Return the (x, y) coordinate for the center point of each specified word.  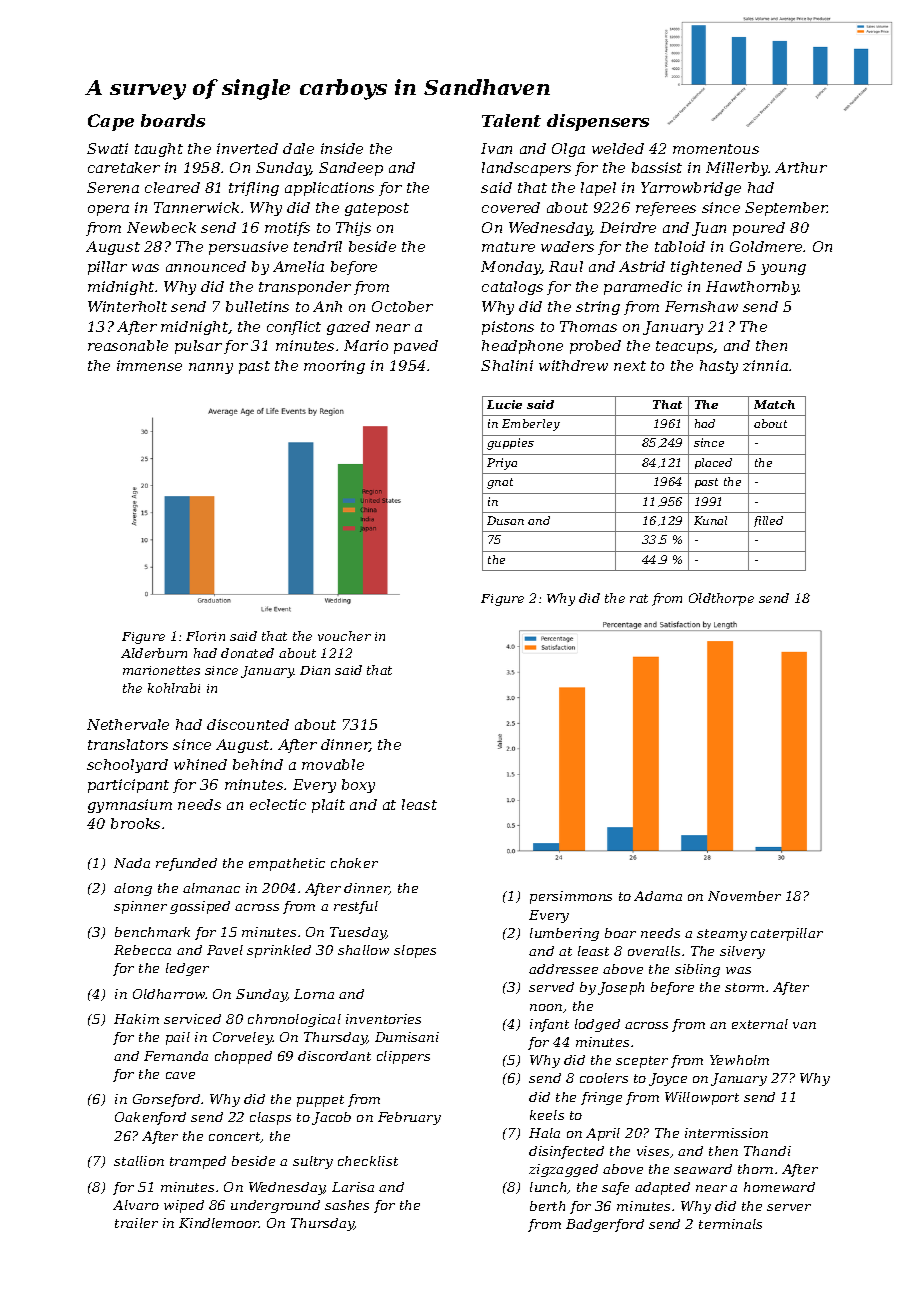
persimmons (571, 897)
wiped (184, 1206)
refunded (186, 864)
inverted (247, 148)
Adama (658, 896)
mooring (334, 367)
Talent (511, 120)
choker (354, 863)
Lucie (504, 404)
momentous (716, 149)
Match (774, 404)
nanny (211, 368)
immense (149, 365)
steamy (722, 935)
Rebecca (142, 950)
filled (768, 521)
